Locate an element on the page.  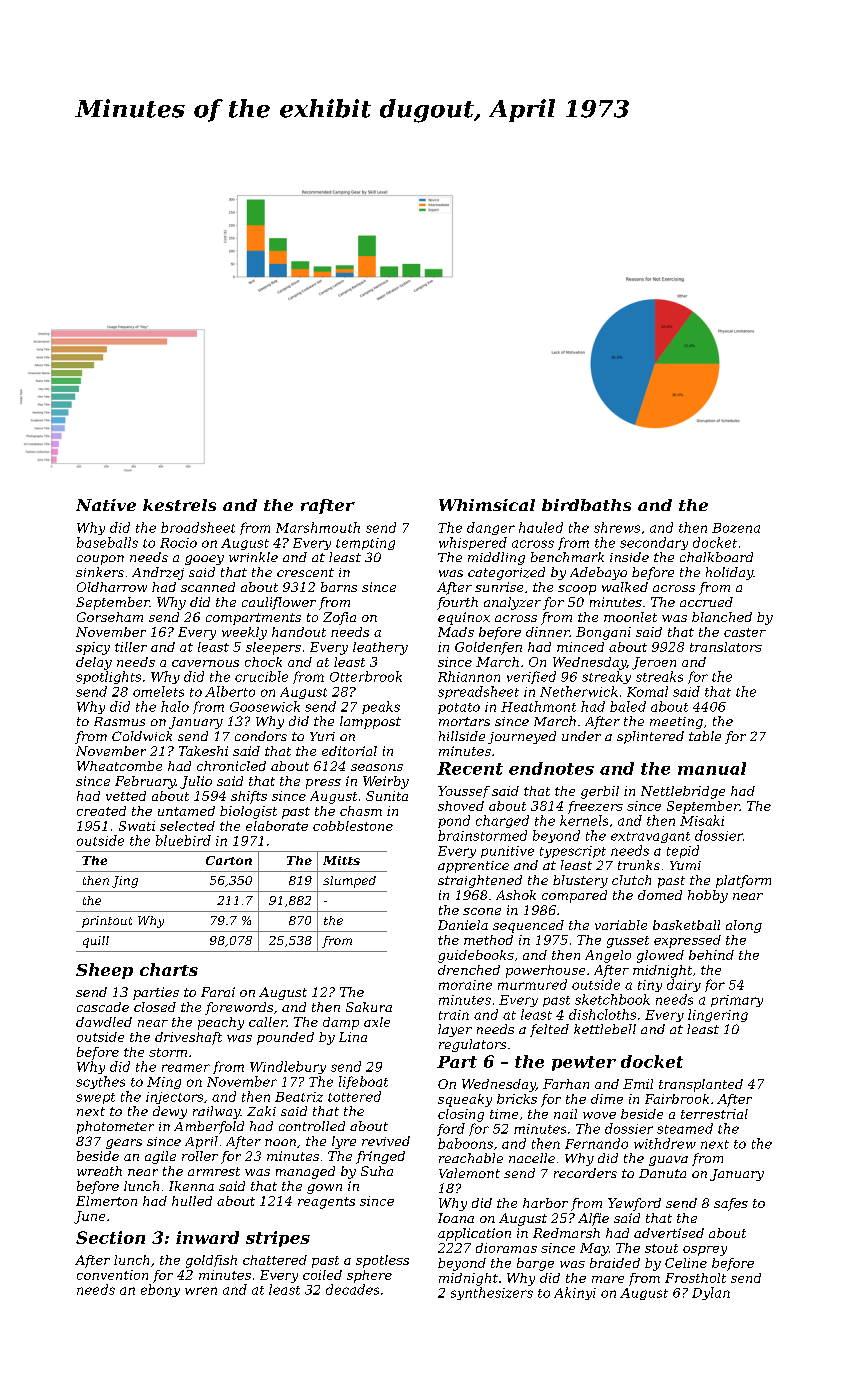
Wheatcombe is located at coordinates (119, 766).
